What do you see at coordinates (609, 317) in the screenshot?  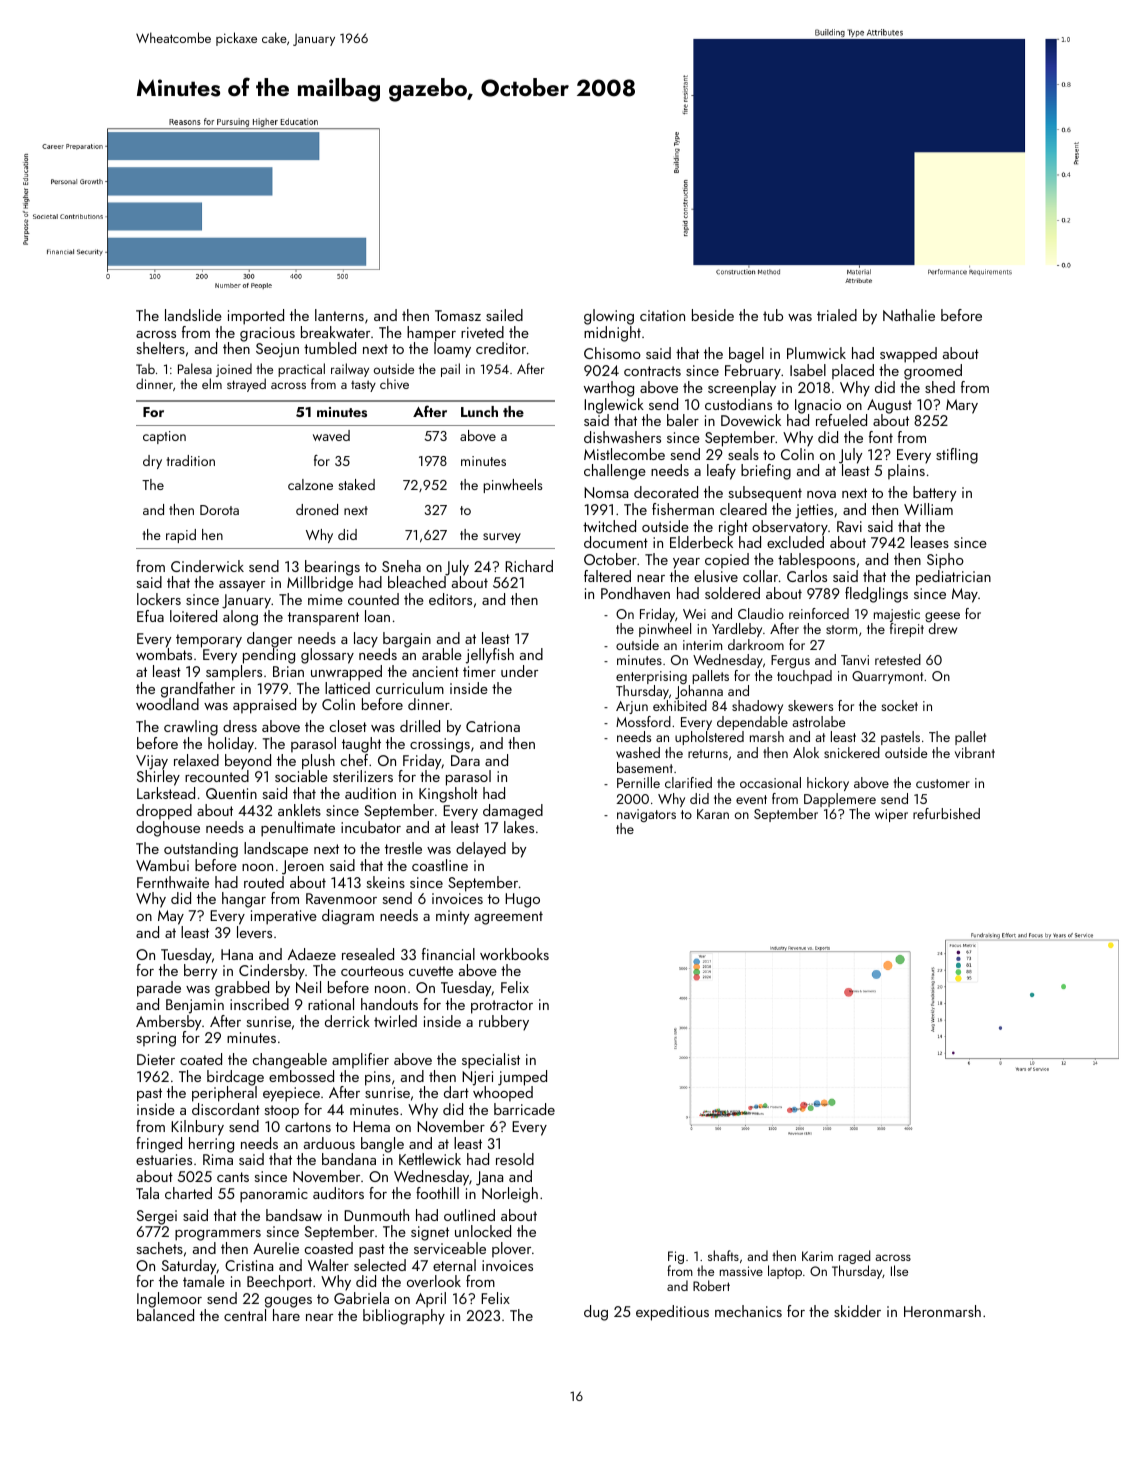 I see `glowing` at bounding box center [609, 317].
